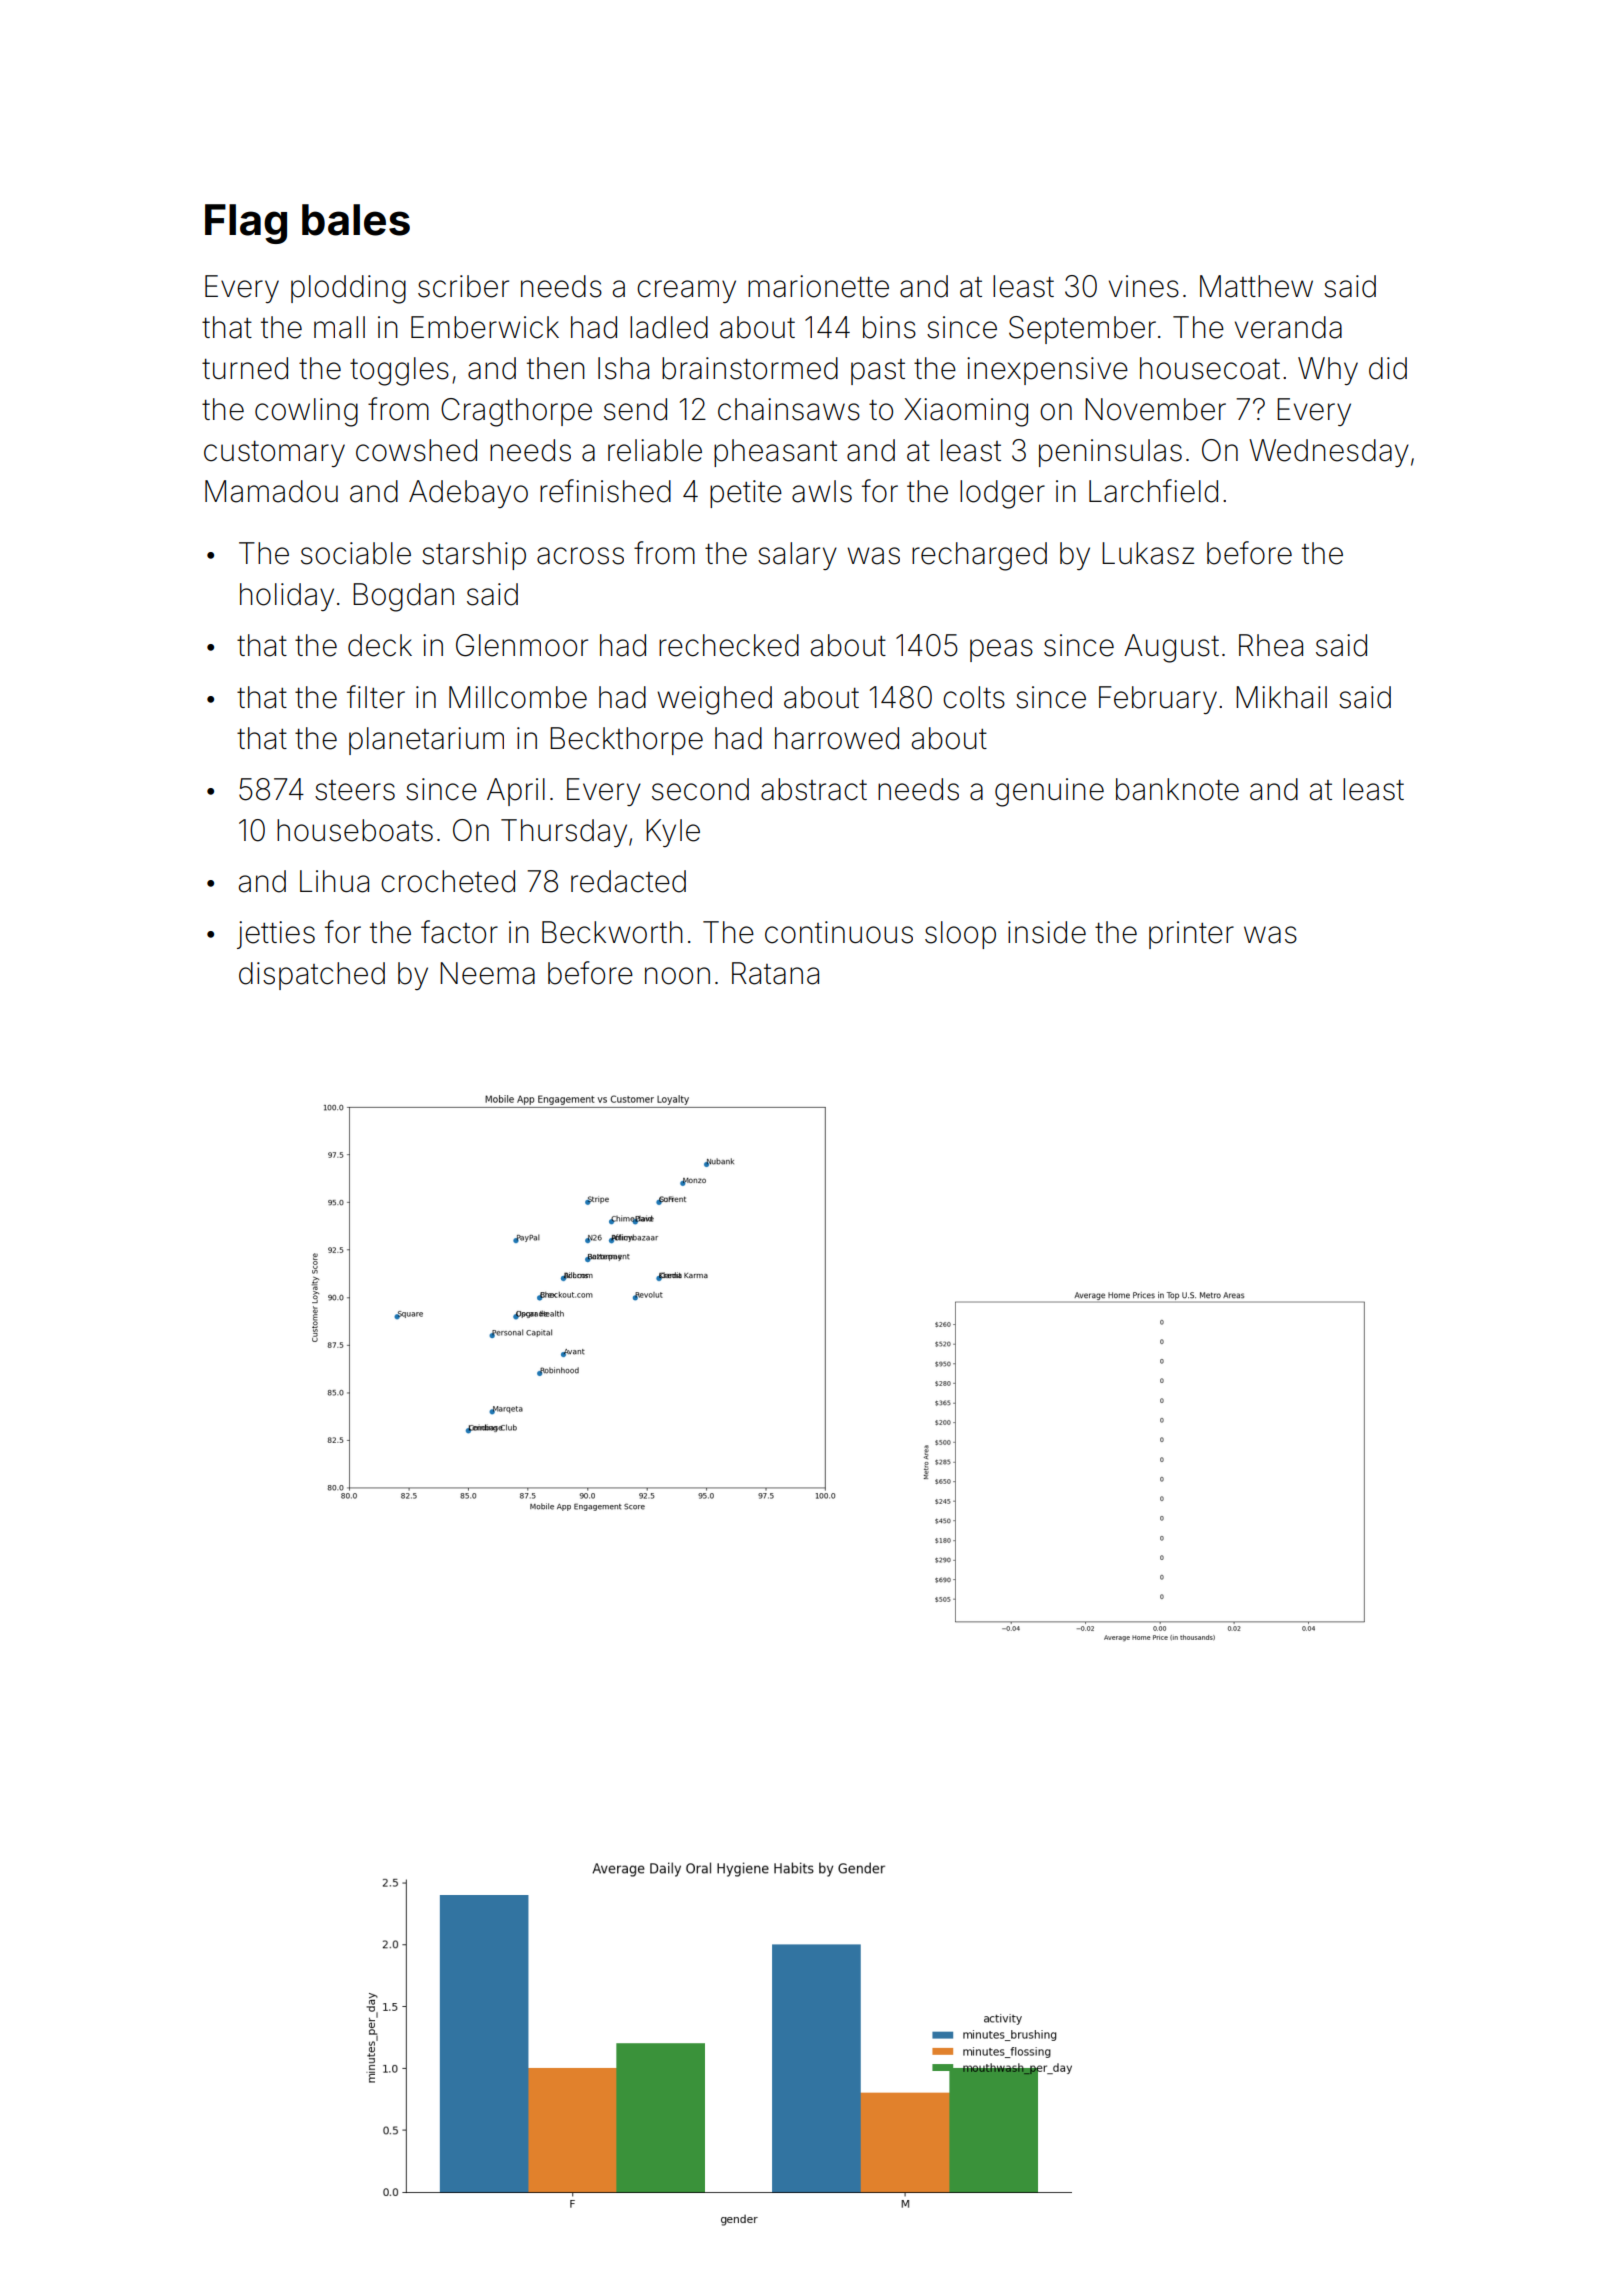  Describe the element at coordinates (818, 286) in the screenshot. I see `marionette` at that location.
